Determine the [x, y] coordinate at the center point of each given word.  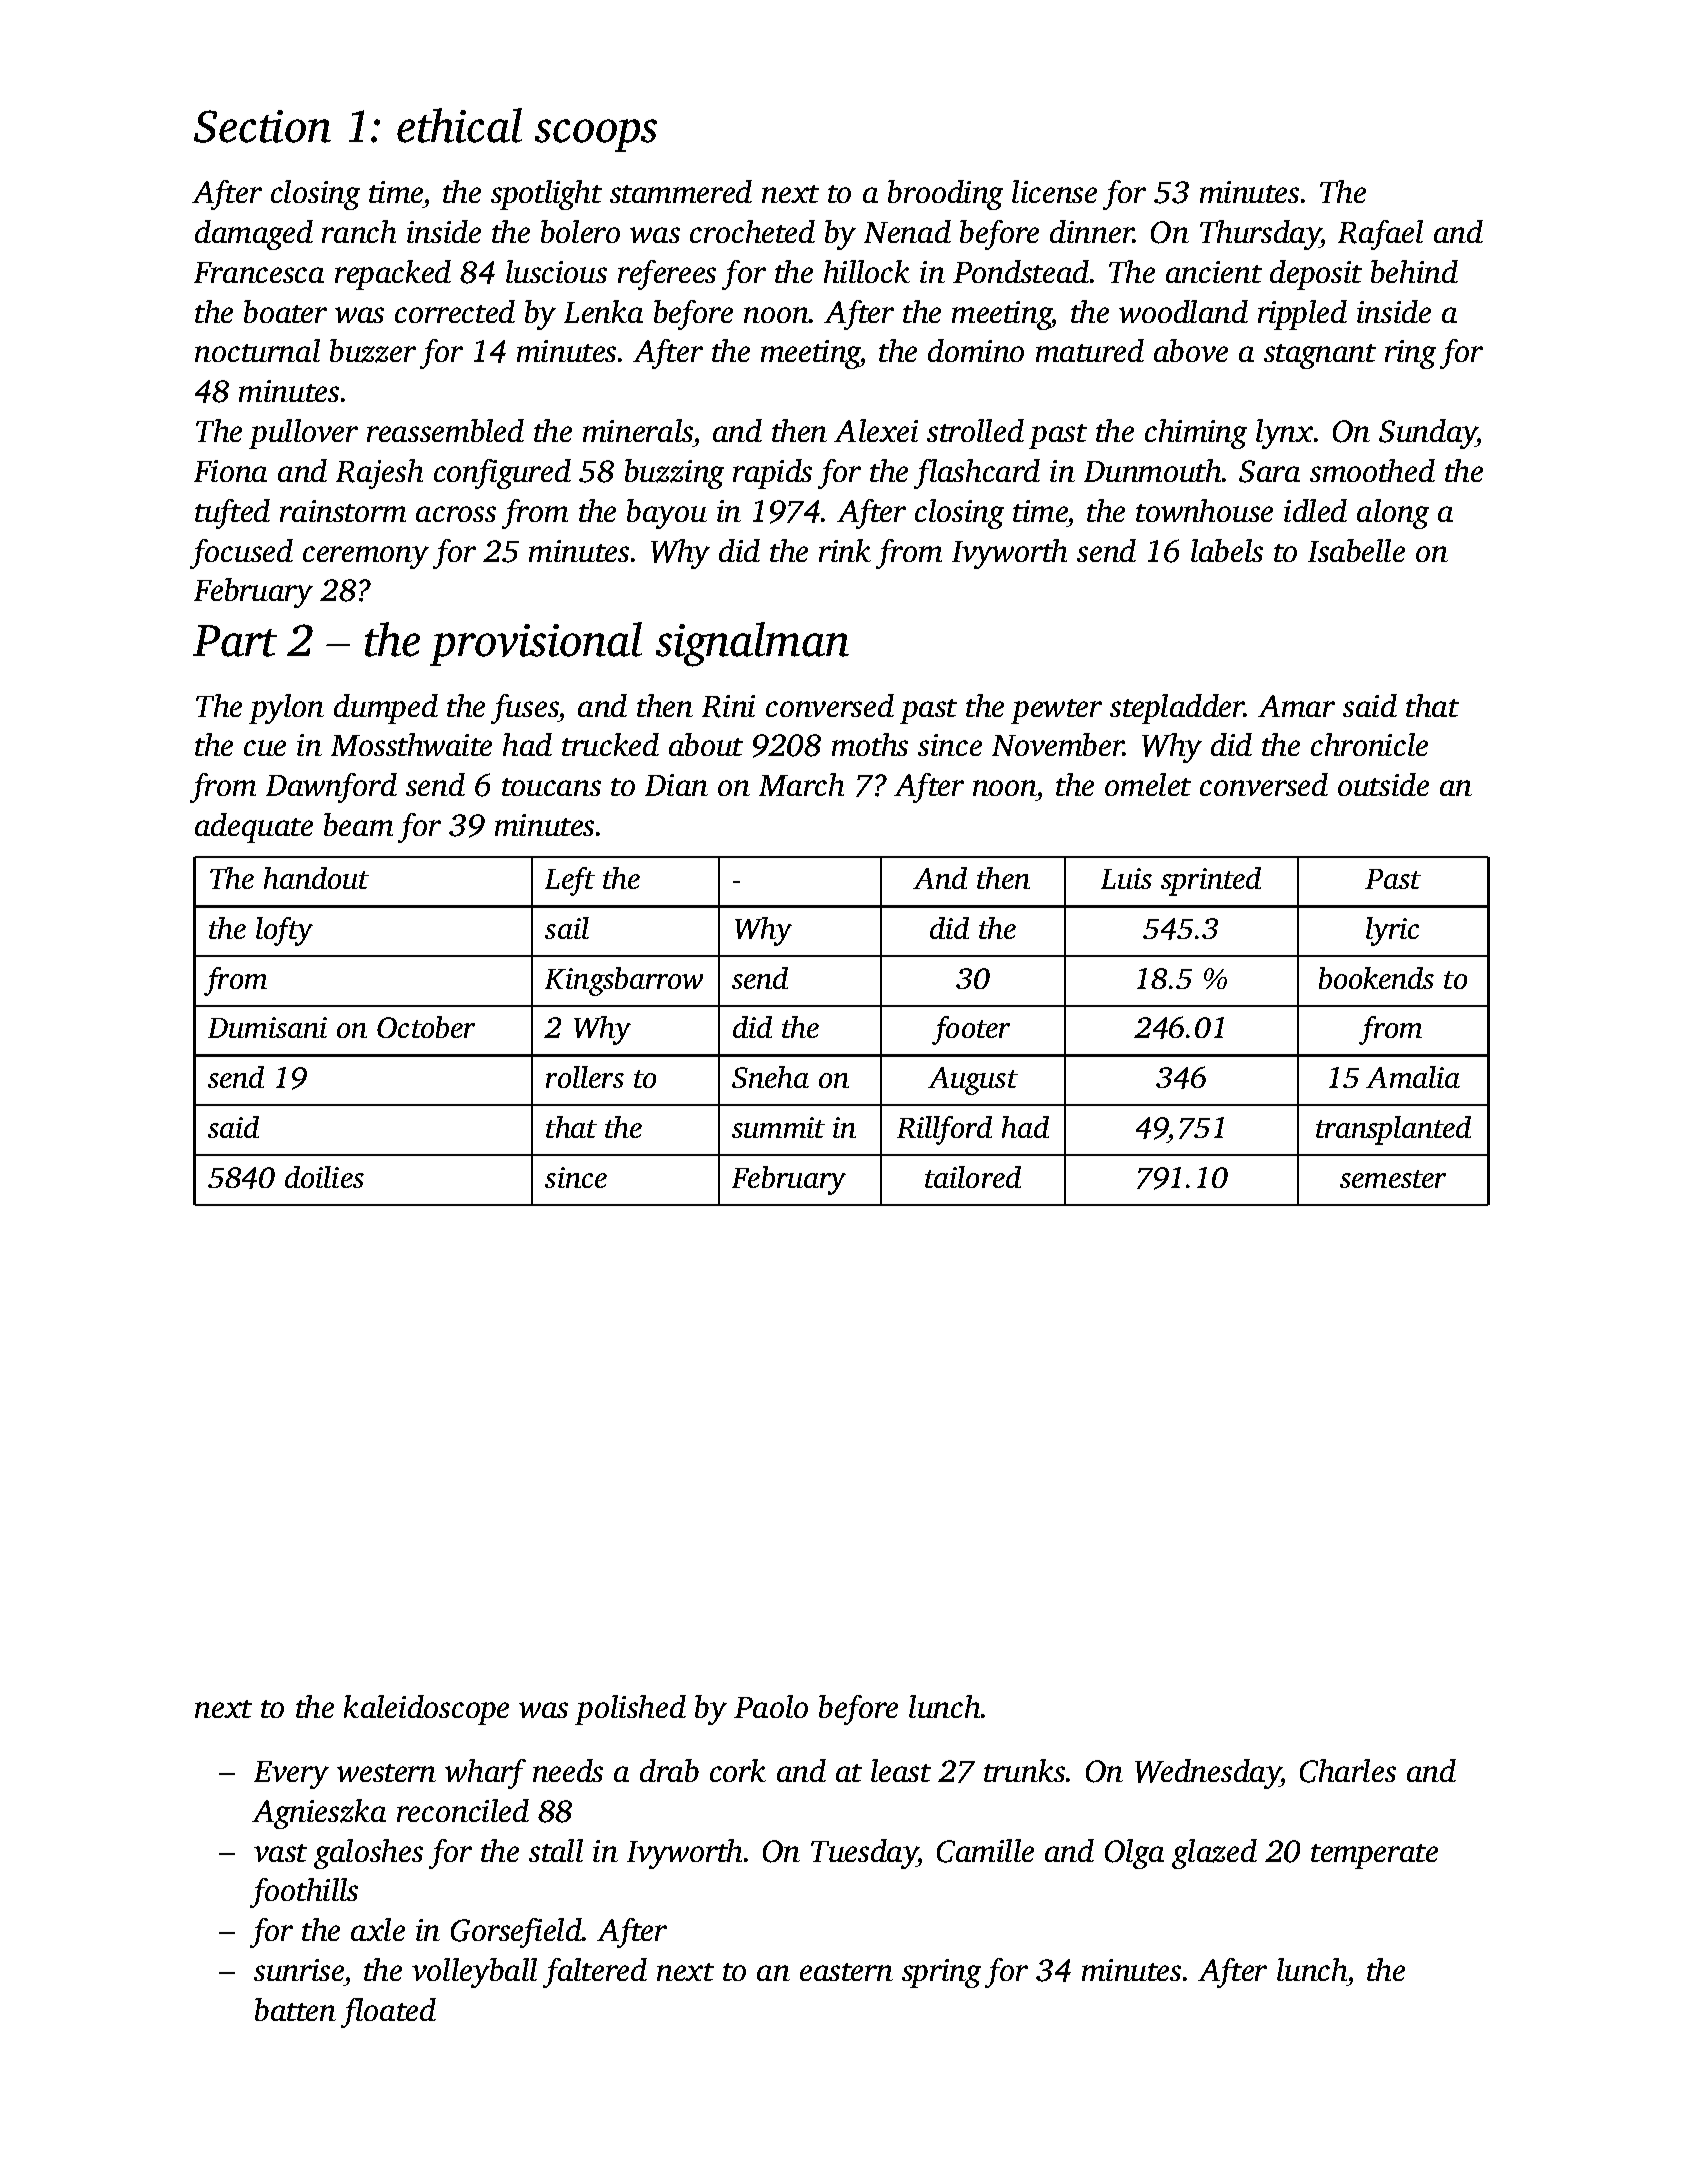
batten [295, 2009]
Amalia [1413, 1077]
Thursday [1260, 235]
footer [971, 1030]
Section [262, 126]
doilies [324, 1177]
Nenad [907, 231]
